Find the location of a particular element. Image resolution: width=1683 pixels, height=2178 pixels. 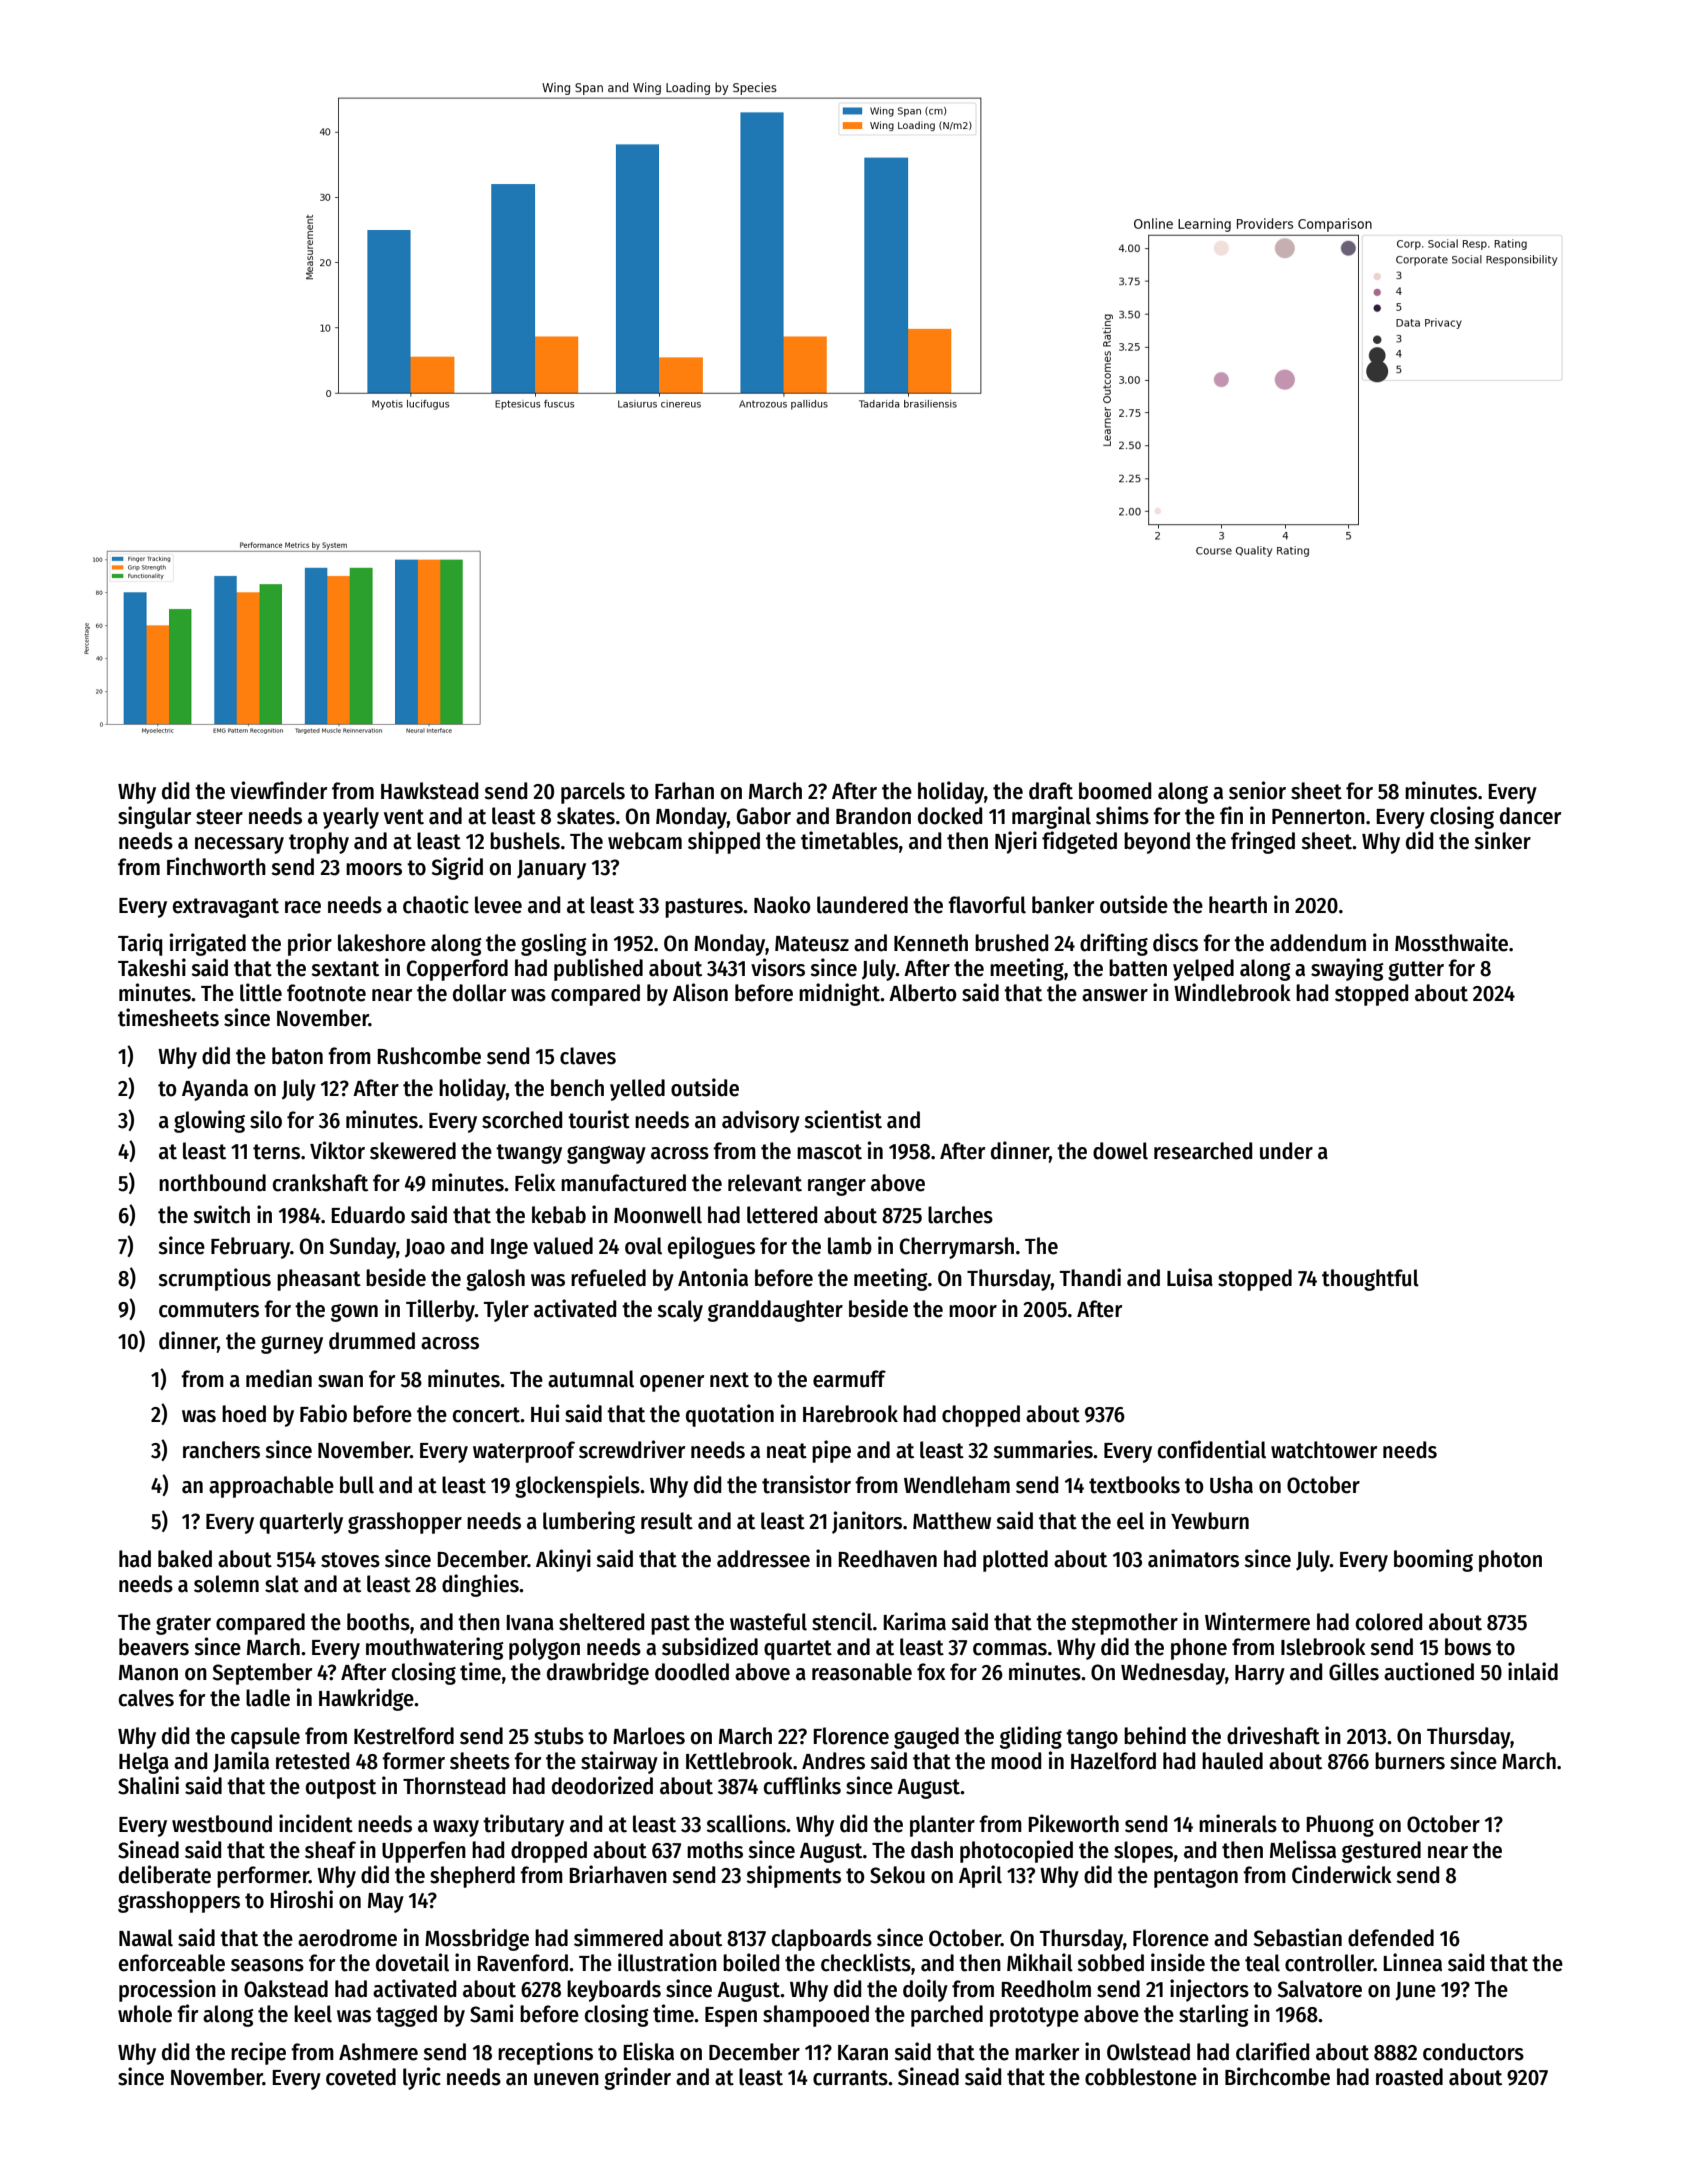

midnight is located at coordinates (839, 994).
